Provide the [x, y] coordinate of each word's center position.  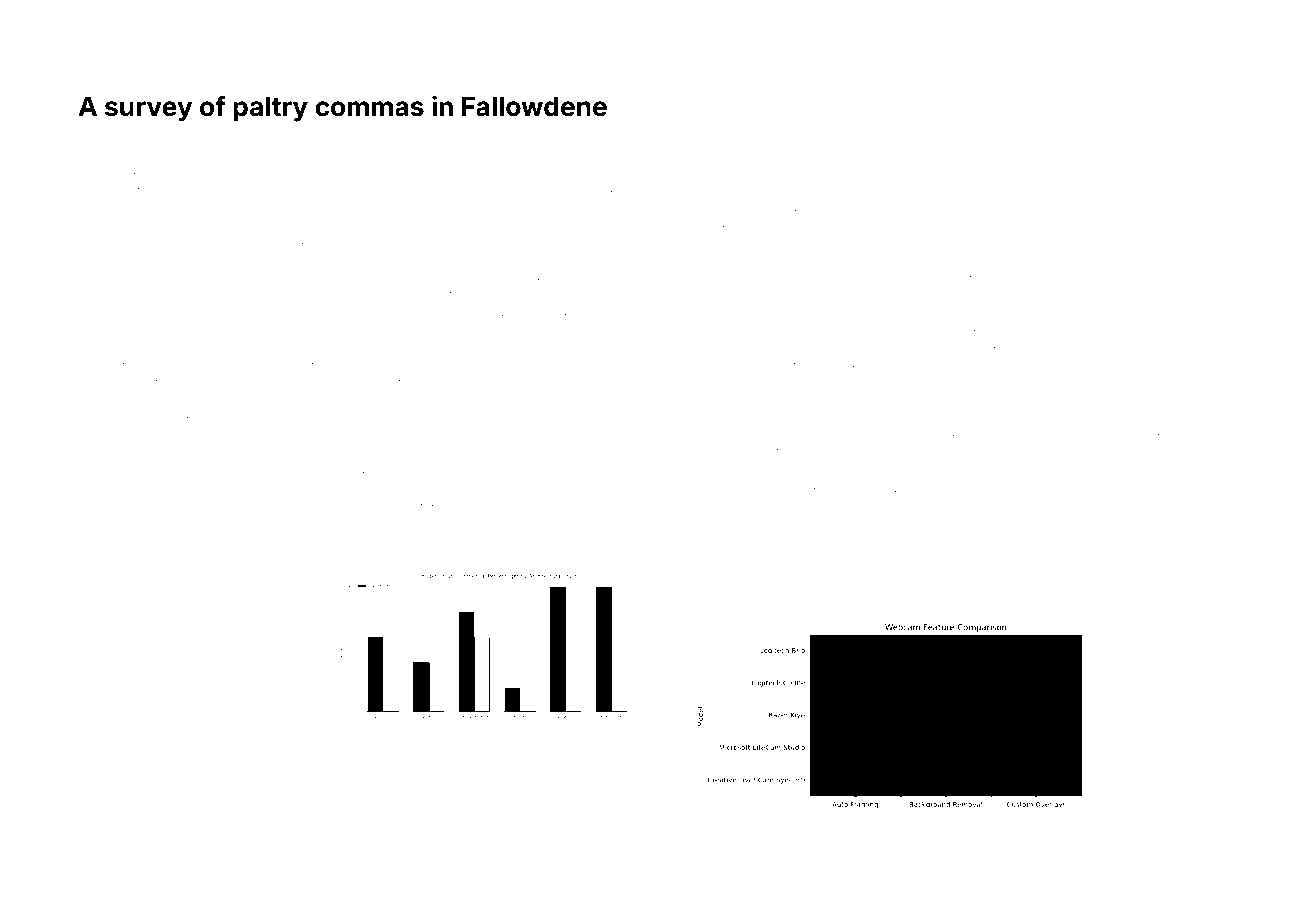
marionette [109, 433]
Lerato [815, 416]
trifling [249, 505]
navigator [531, 381]
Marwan [1193, 416]
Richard [461, 171]
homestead [1117, 520]
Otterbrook [277, 242]
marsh [602, 526]
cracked [119, 362]
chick [984, 346]
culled [1155, 225]
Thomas [102, 154]
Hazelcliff [1126, 138]
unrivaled [574, 205]
